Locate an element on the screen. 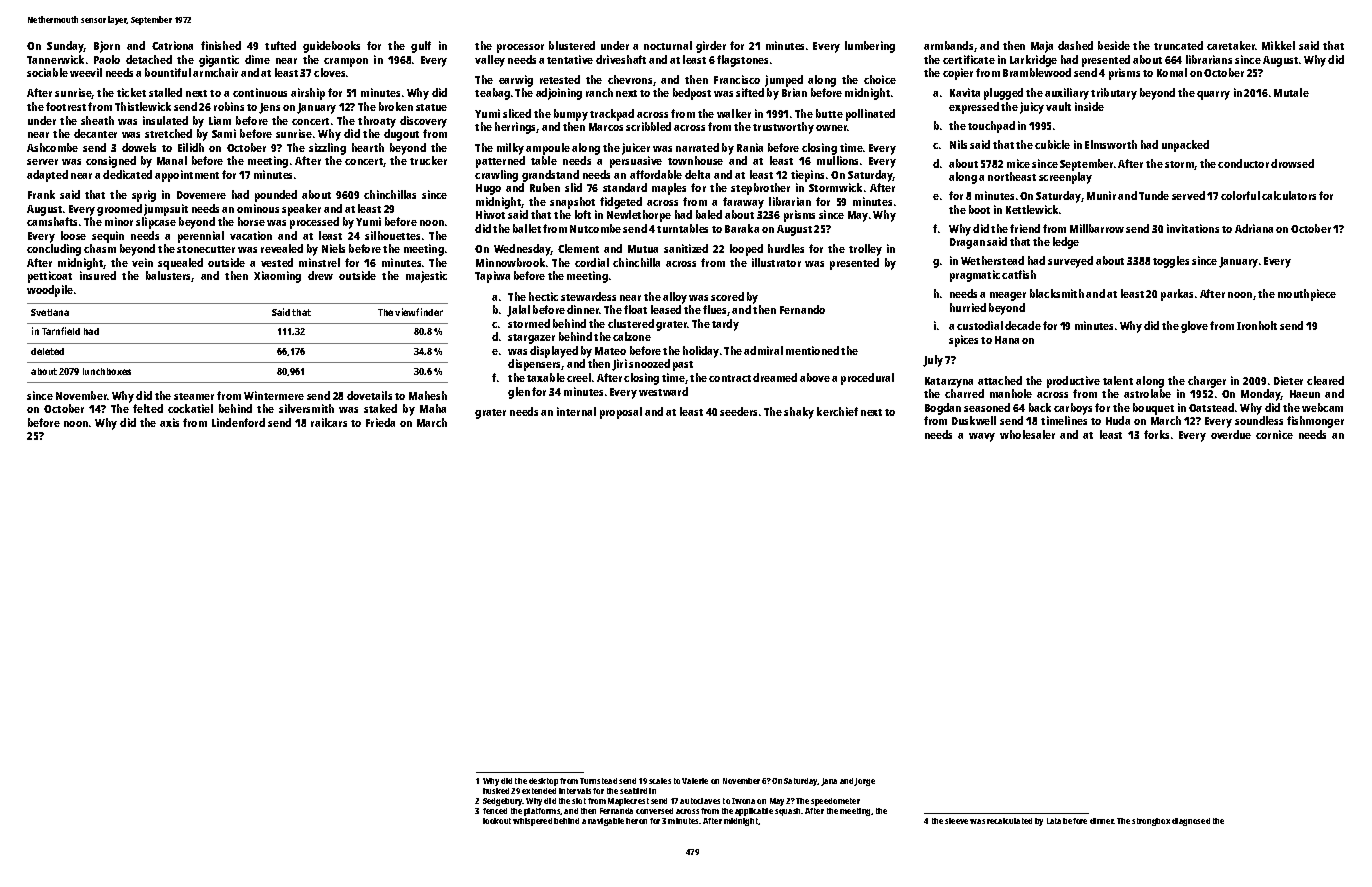  sheath is located at coordinates (97, 120).
